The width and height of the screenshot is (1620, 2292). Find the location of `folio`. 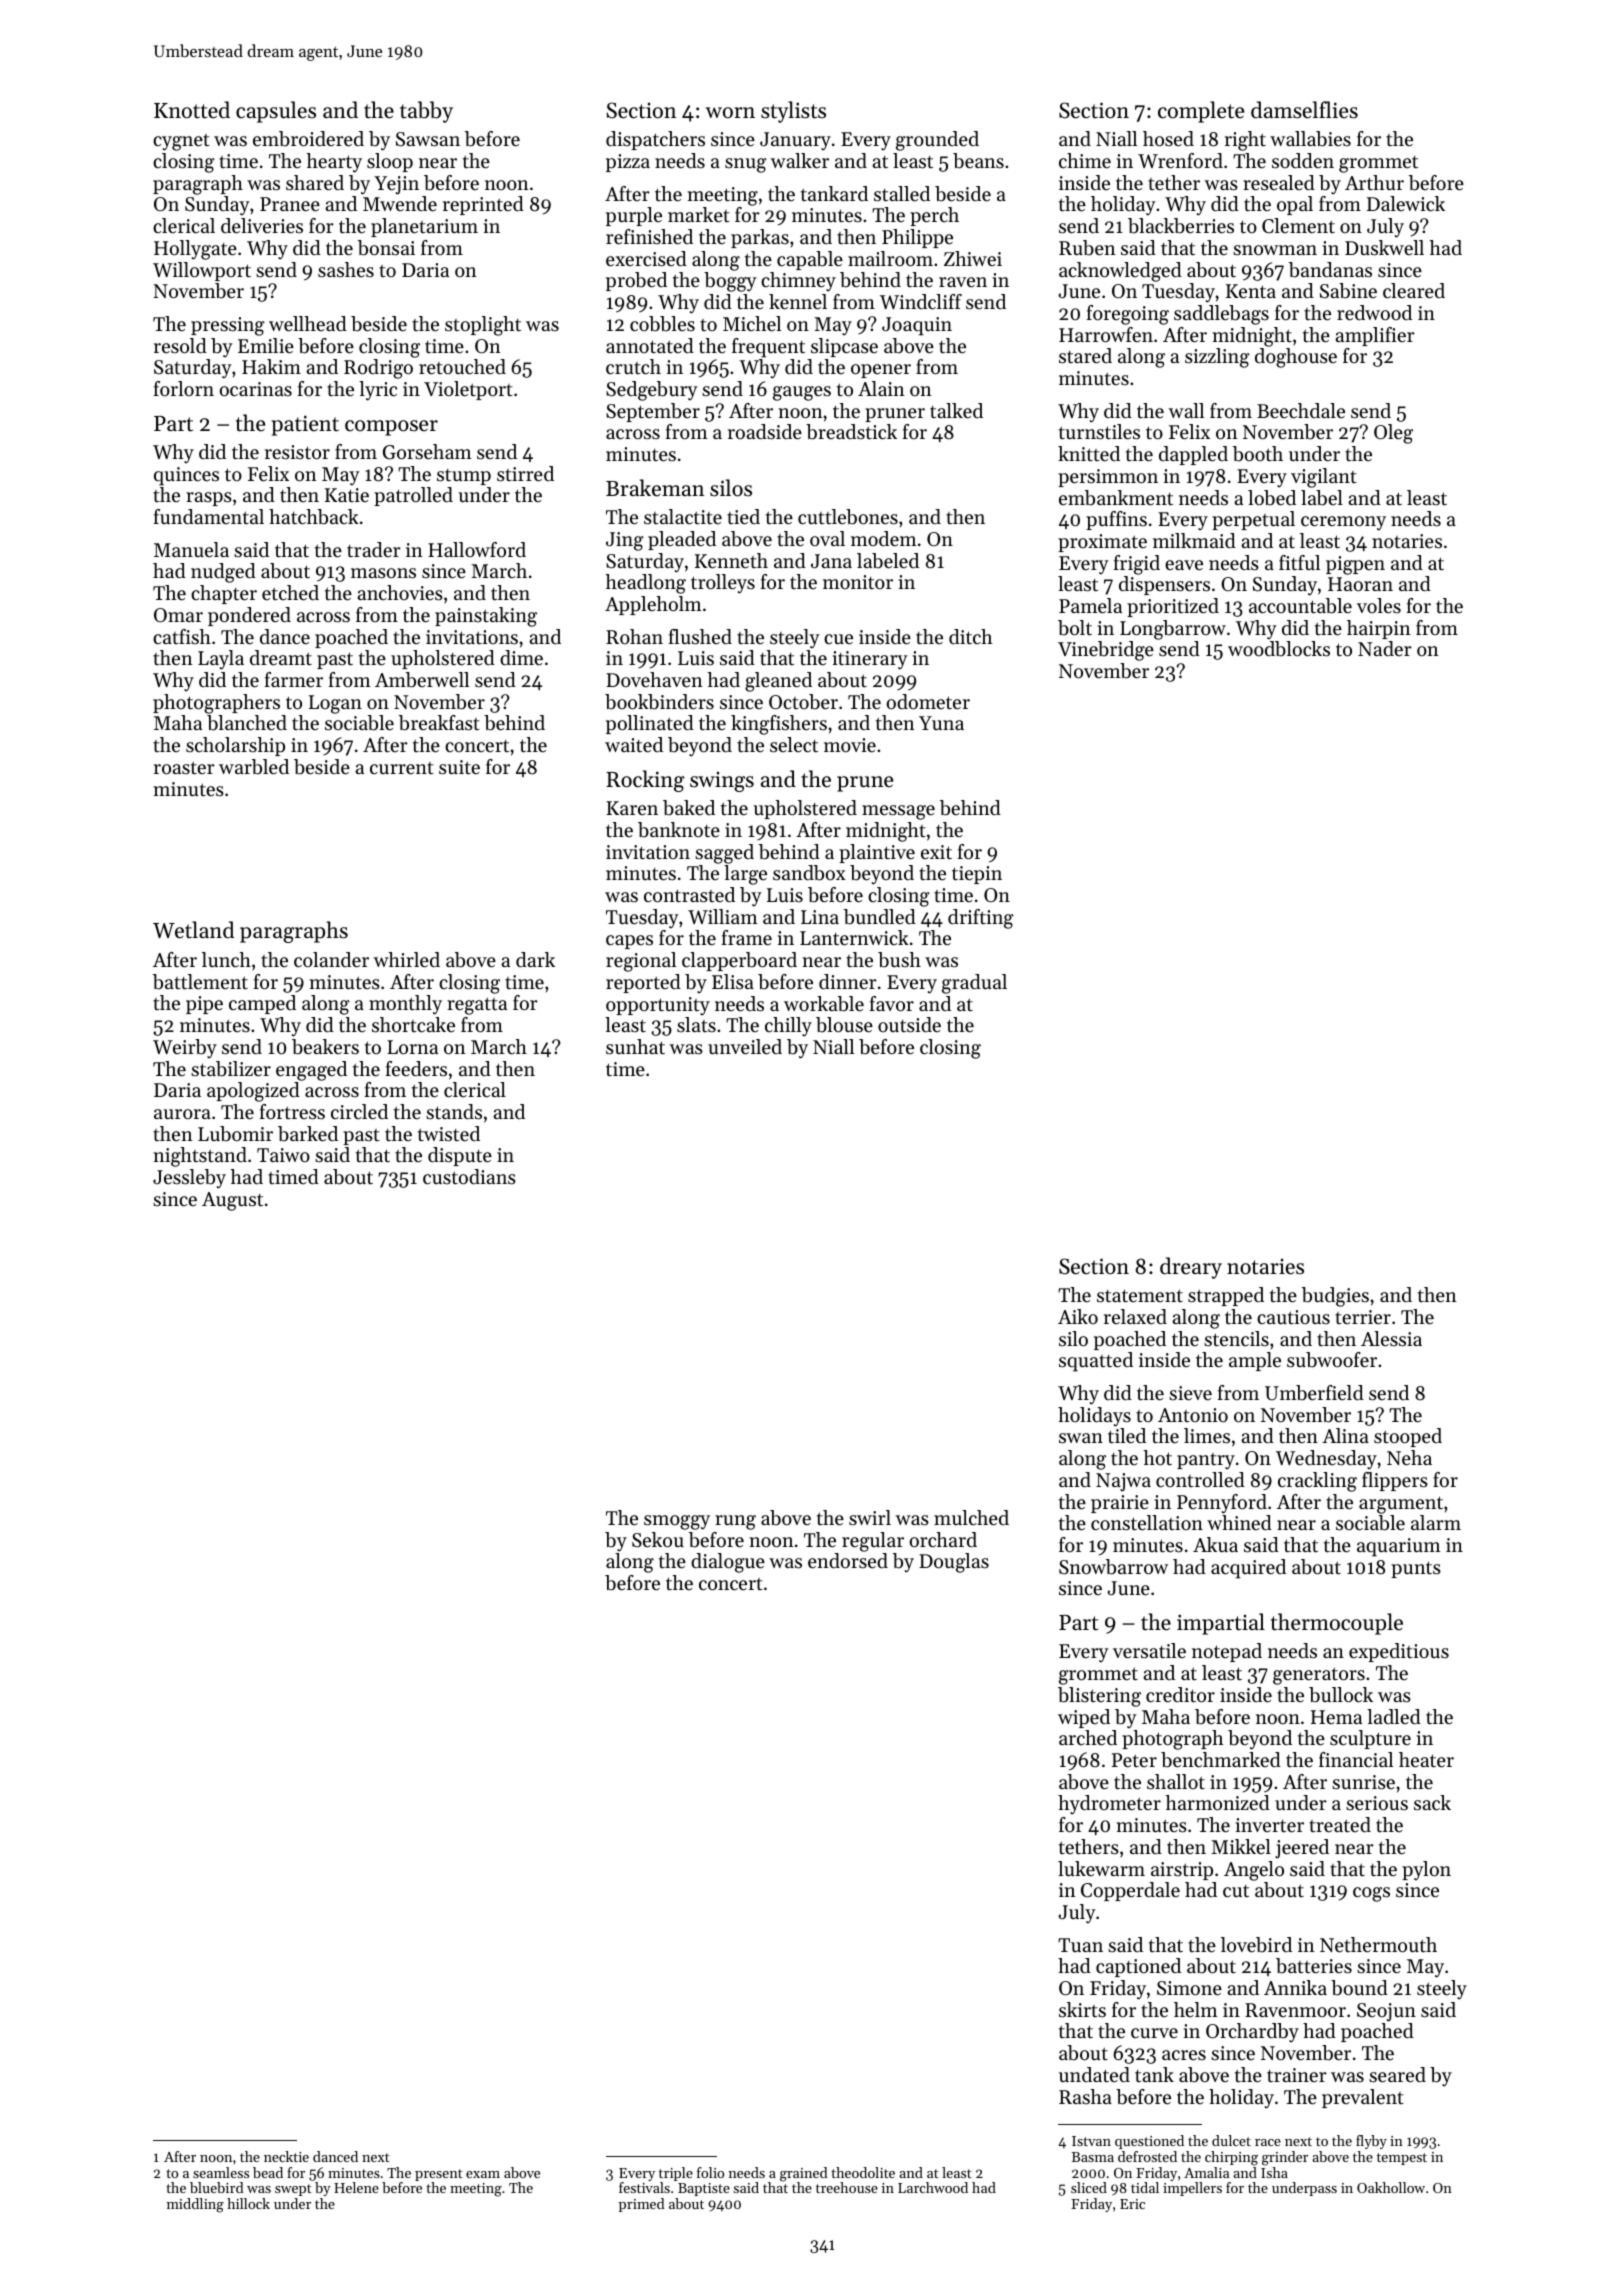

folio is located at coordinates (710, 2172).
